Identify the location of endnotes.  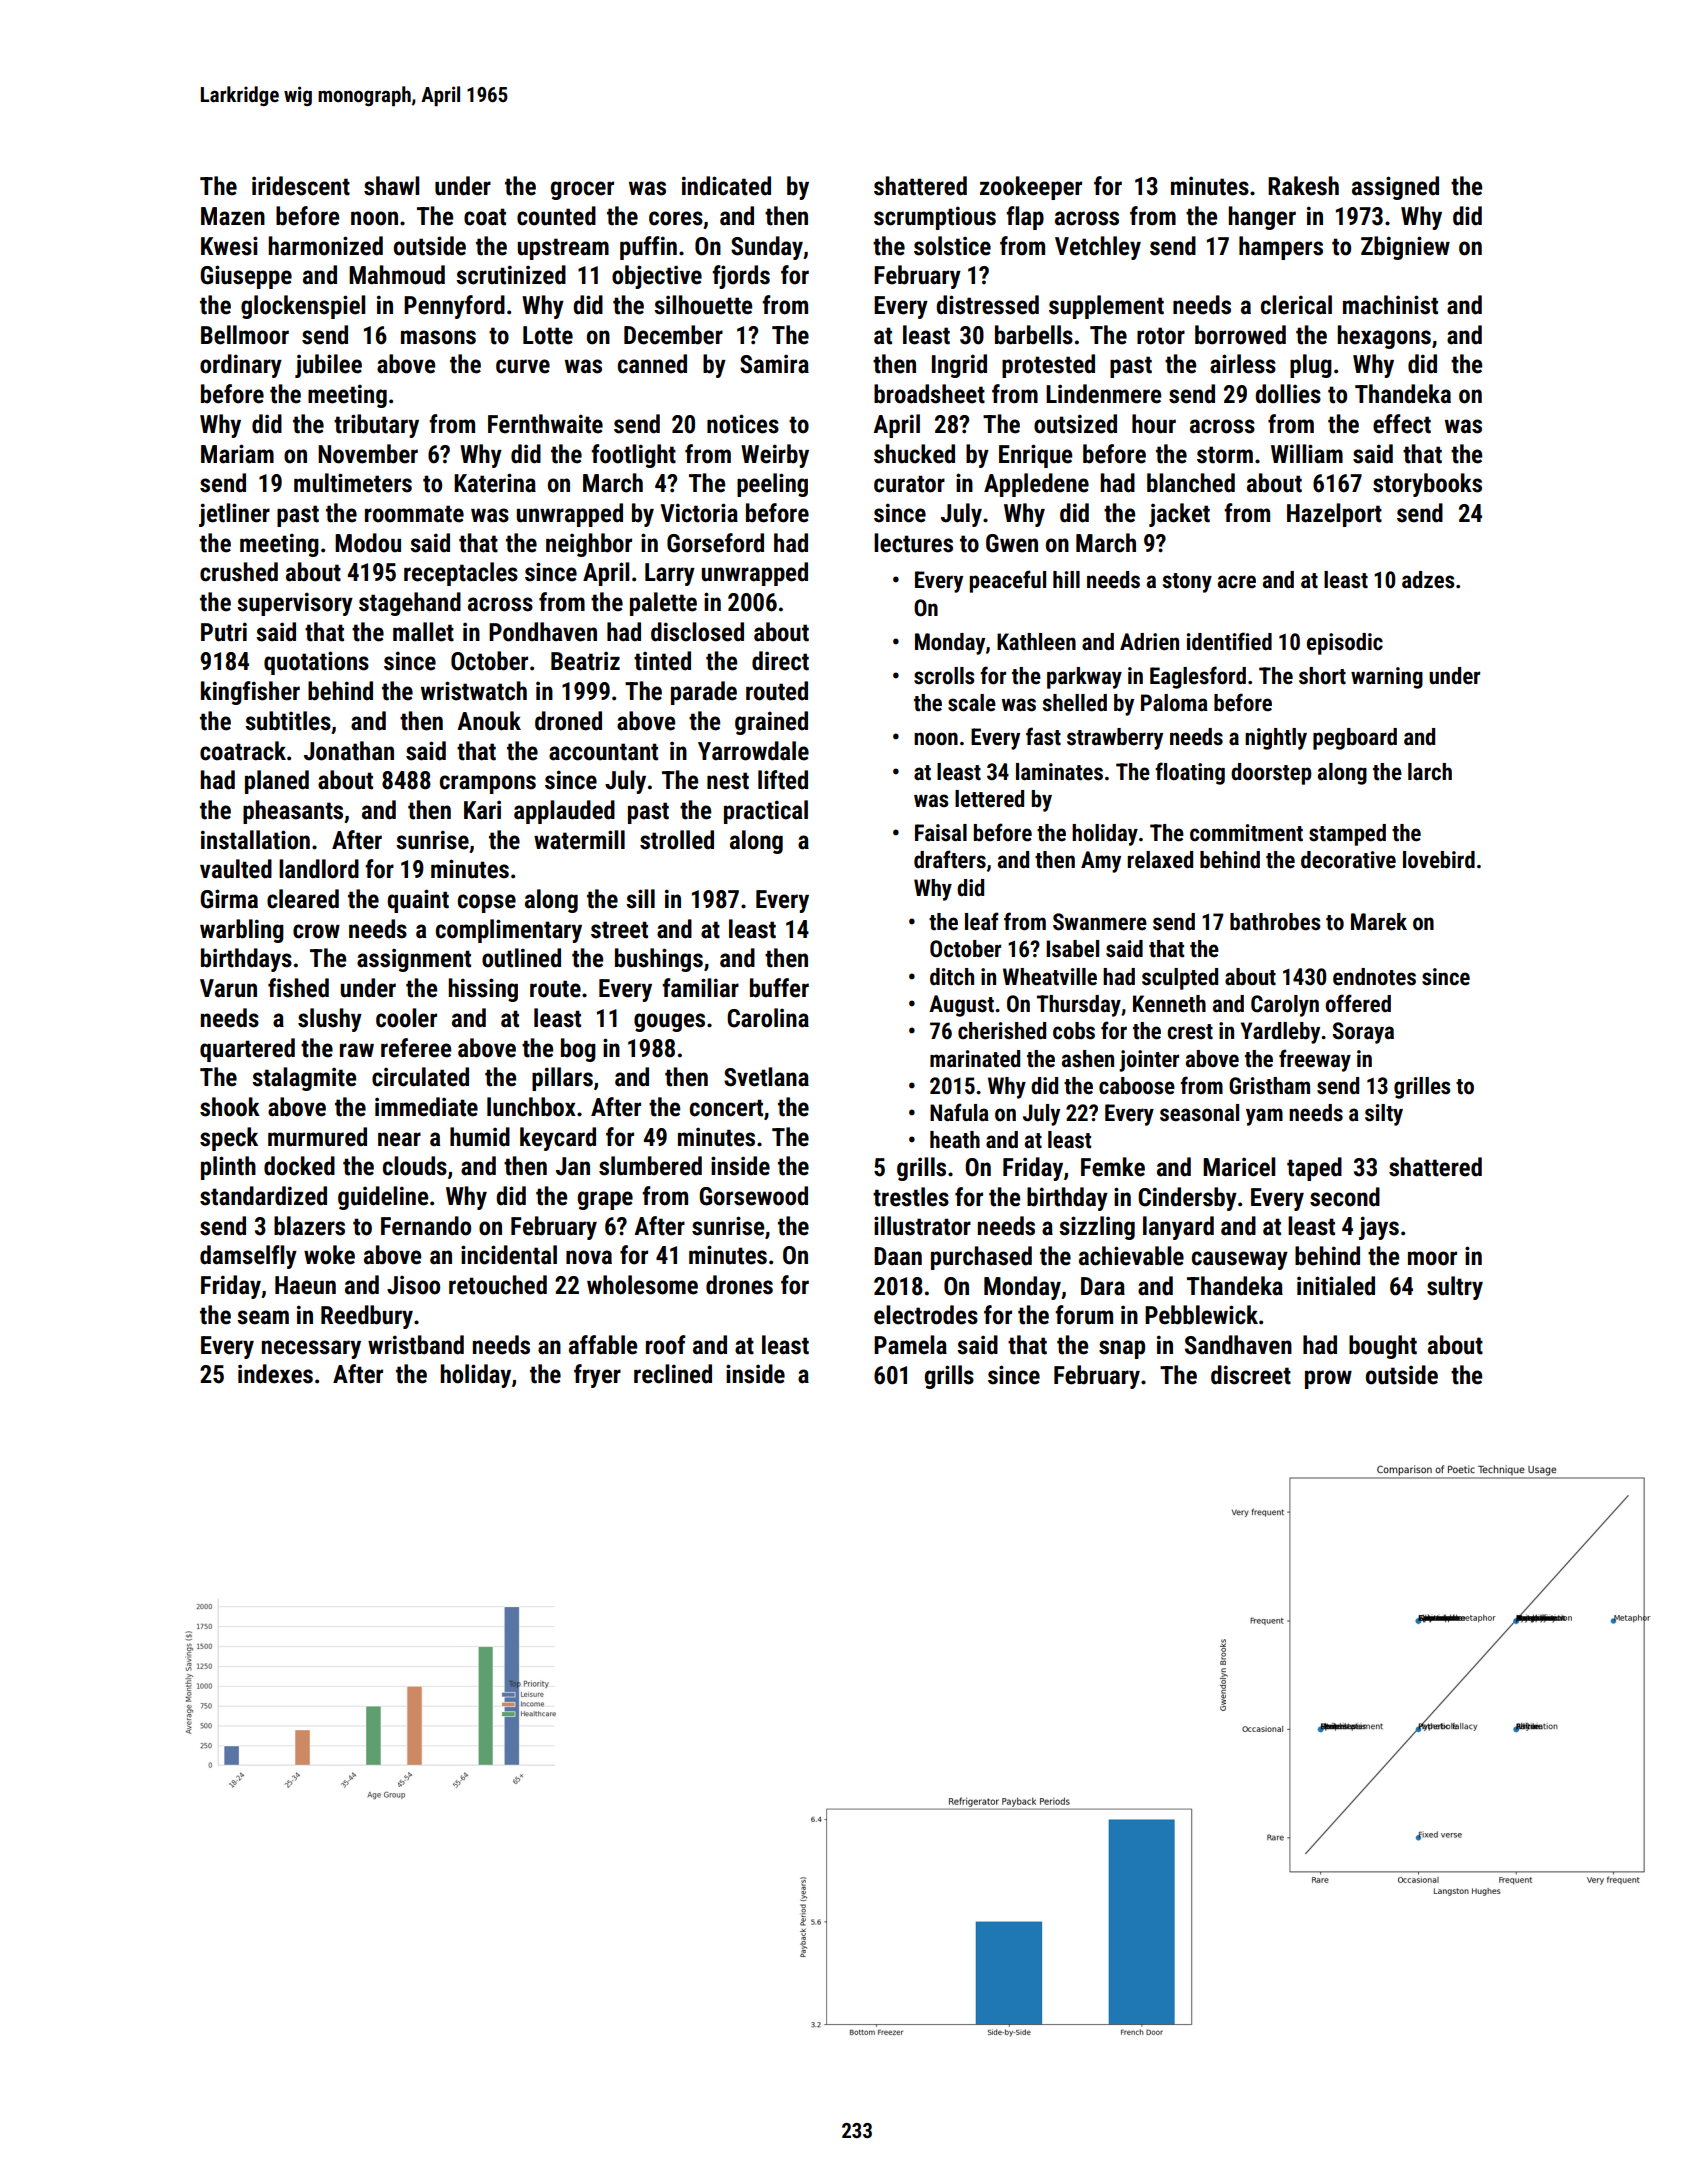
(1374, 977).
